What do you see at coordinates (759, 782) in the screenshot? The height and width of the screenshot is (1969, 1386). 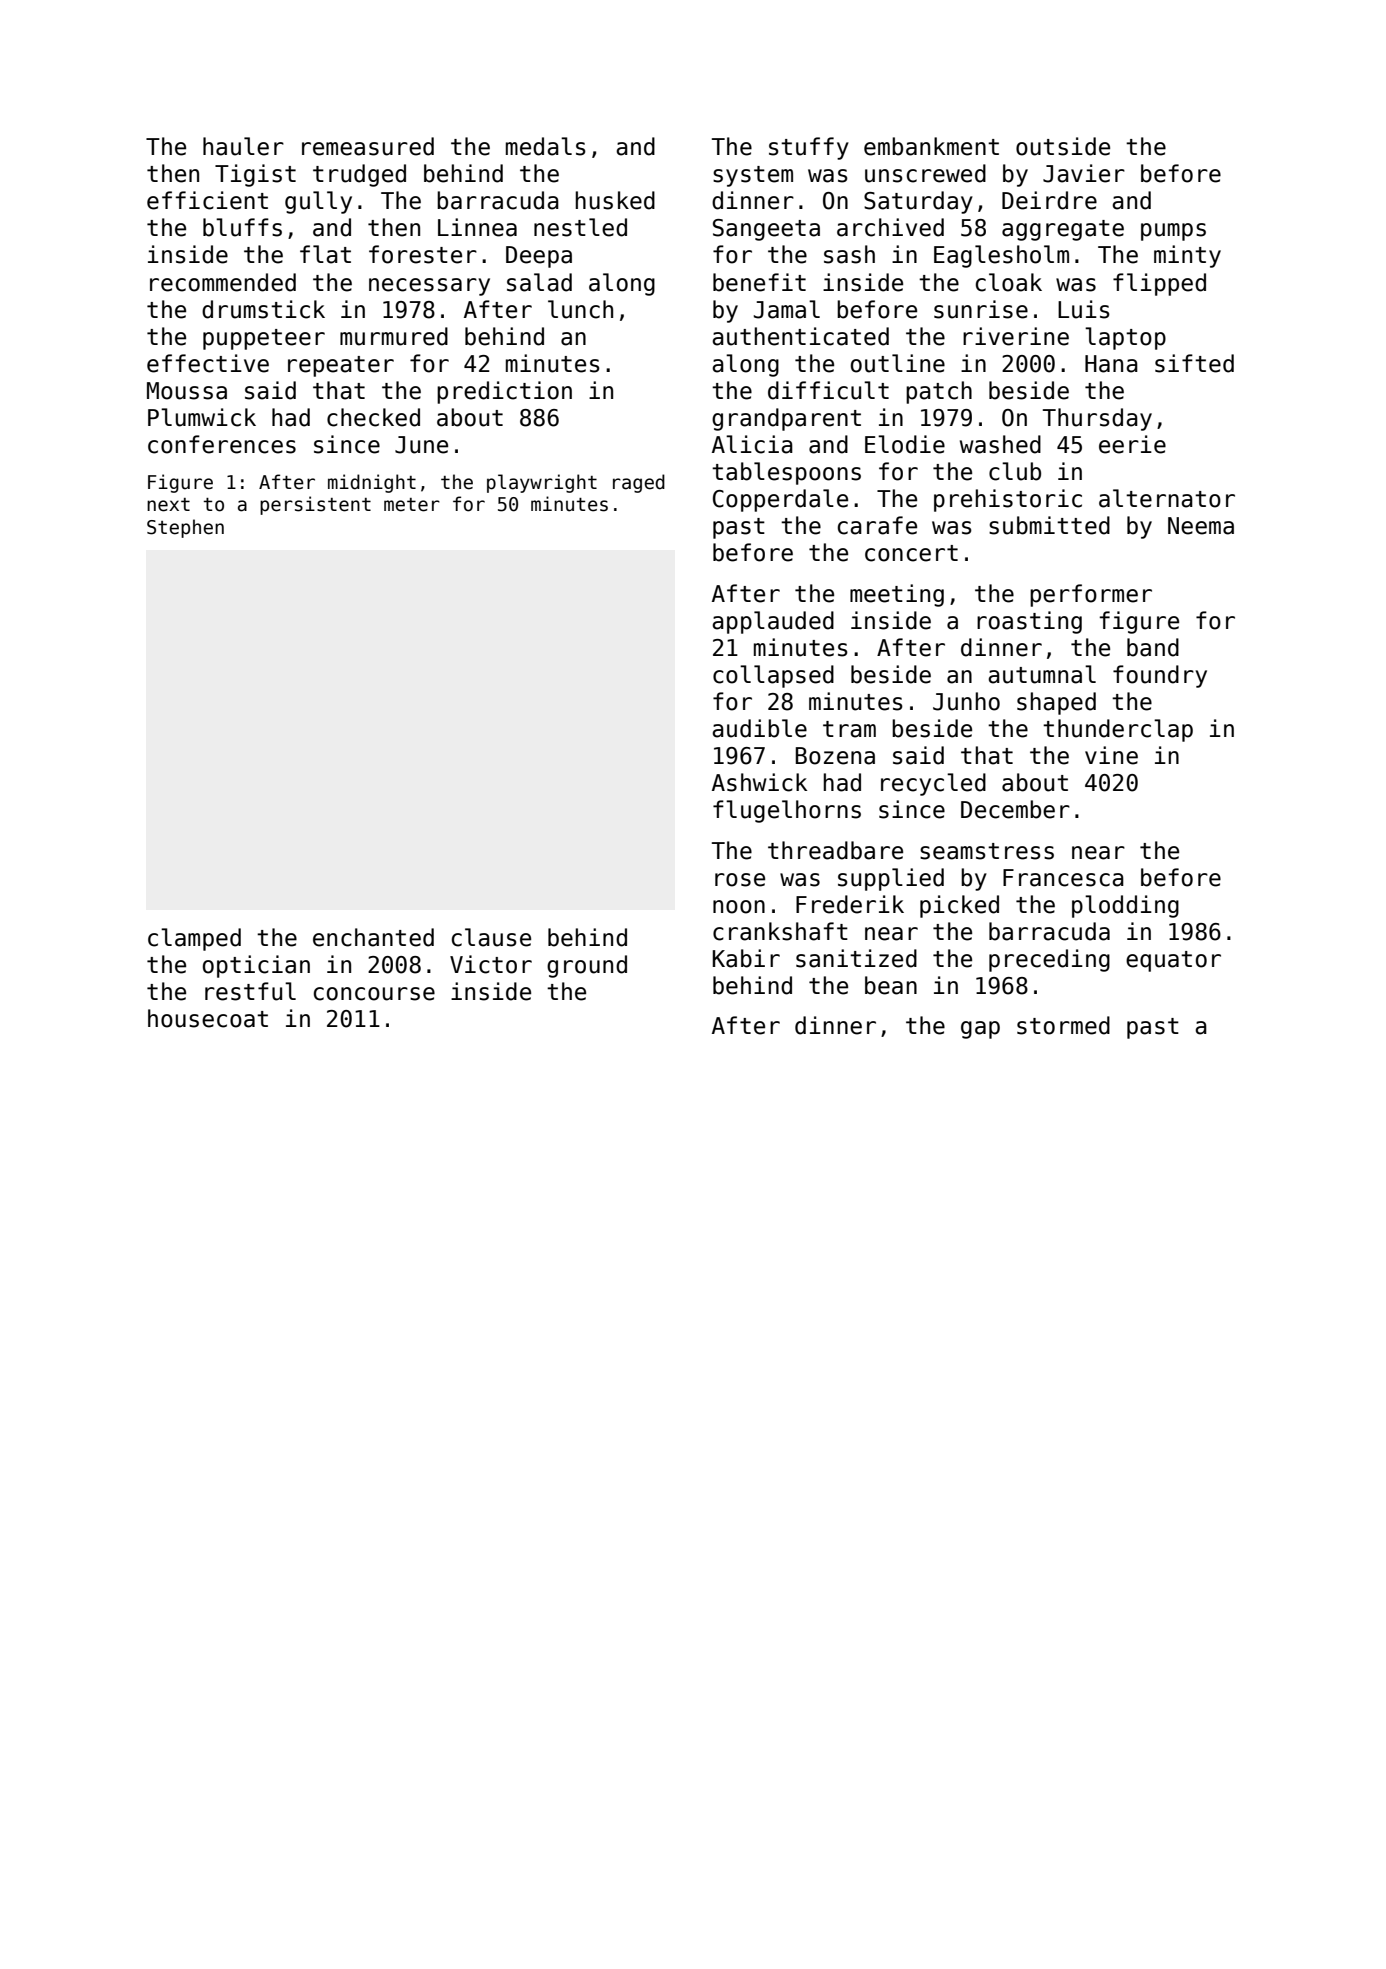 I see `Ashwick` at bounding box center [759, 782].
